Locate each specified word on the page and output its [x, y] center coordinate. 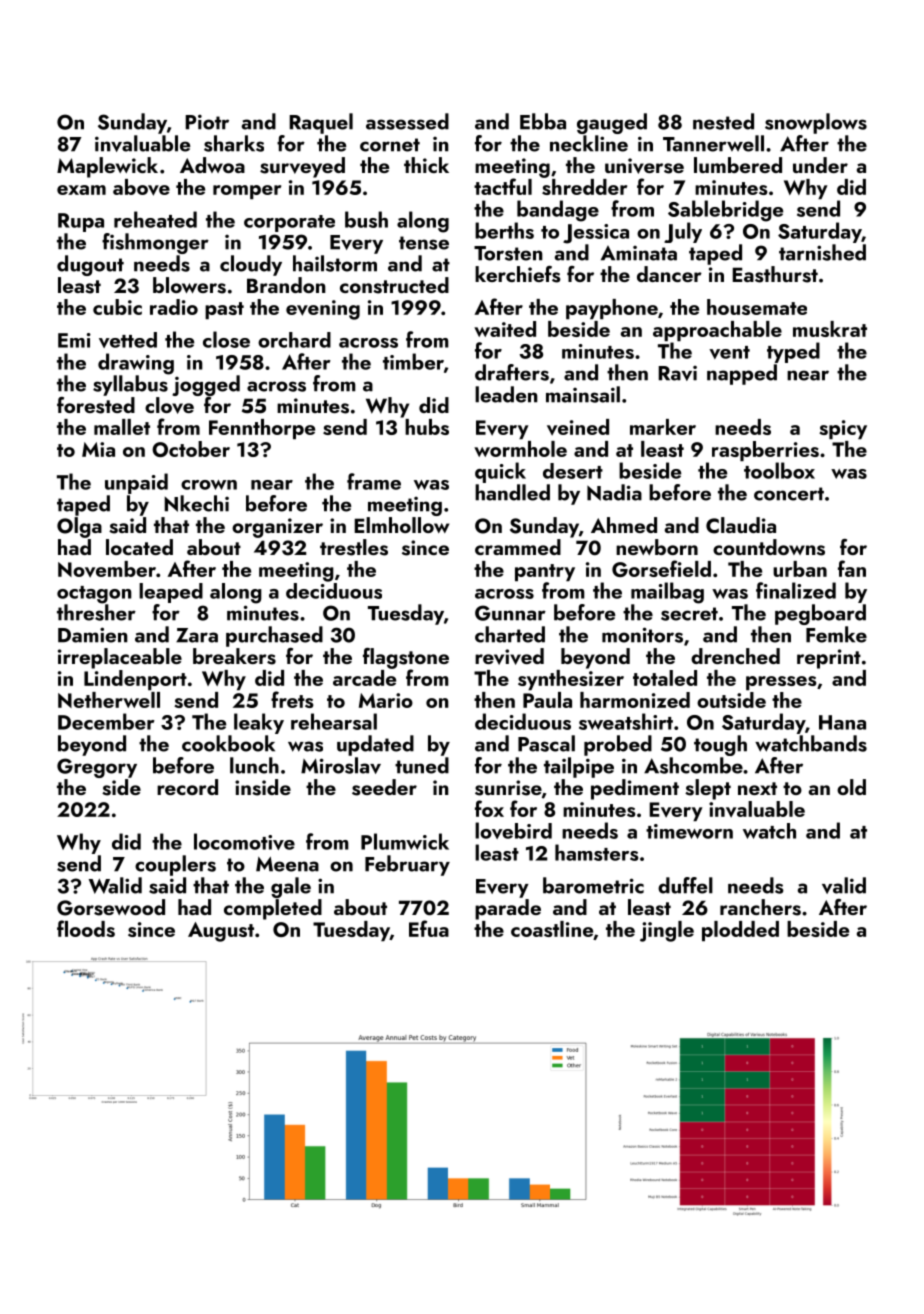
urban [800, 569]
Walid [115, 885]
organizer [277, 528]
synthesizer [571, 680]
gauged [612, 123]
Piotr [207, 122]
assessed [407, 121]
